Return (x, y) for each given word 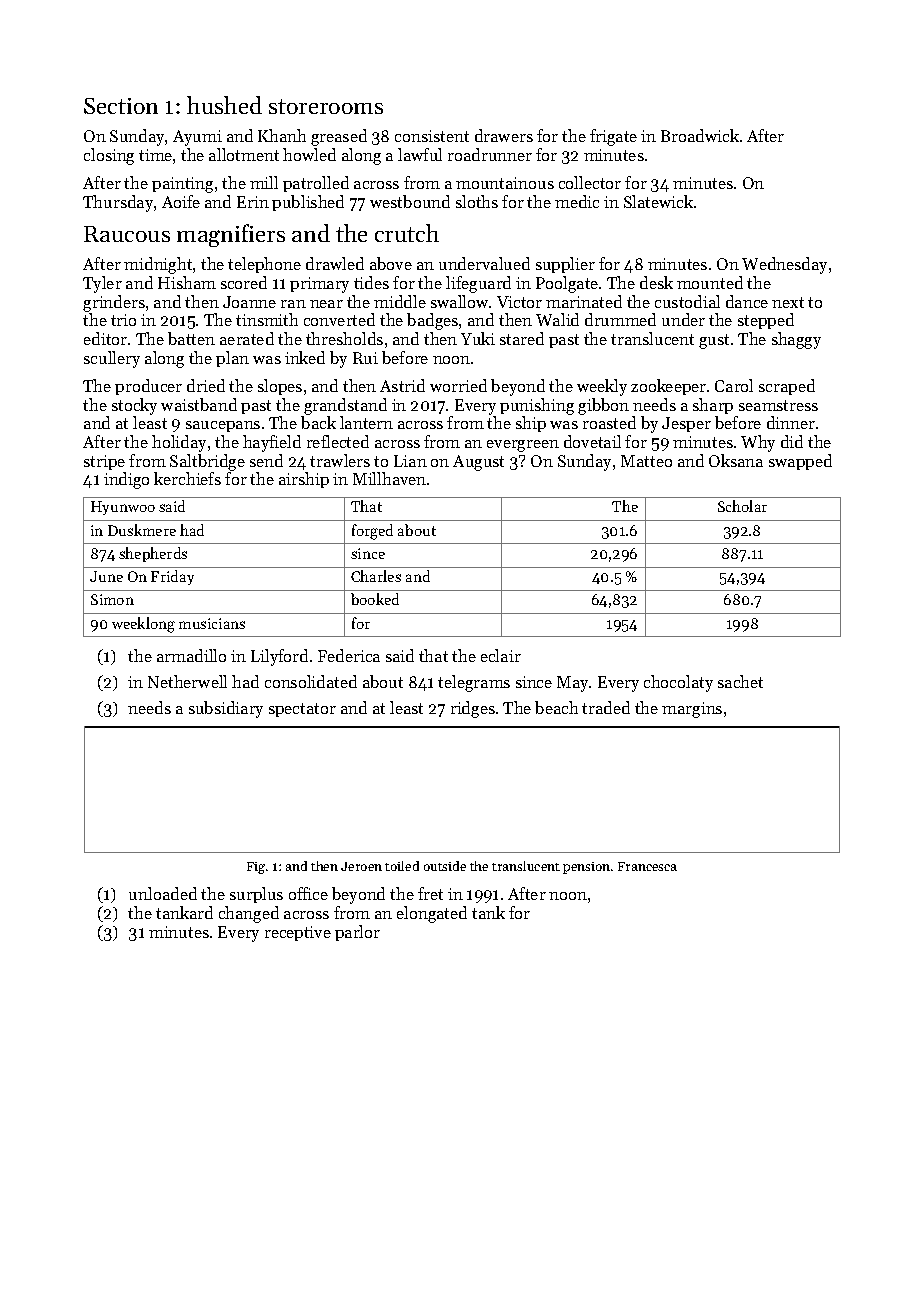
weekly (602, 387)
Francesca (647, 866)
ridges (473, 709)
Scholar (742, 506)
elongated (432, 914)
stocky (134, 406)
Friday (172, 577)
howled (309, 154)
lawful (420, 154)
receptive (298, 933)
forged (372, 532)
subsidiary (226, 709)
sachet (740, 681)
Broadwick (700, 135)
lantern (366, 422)
